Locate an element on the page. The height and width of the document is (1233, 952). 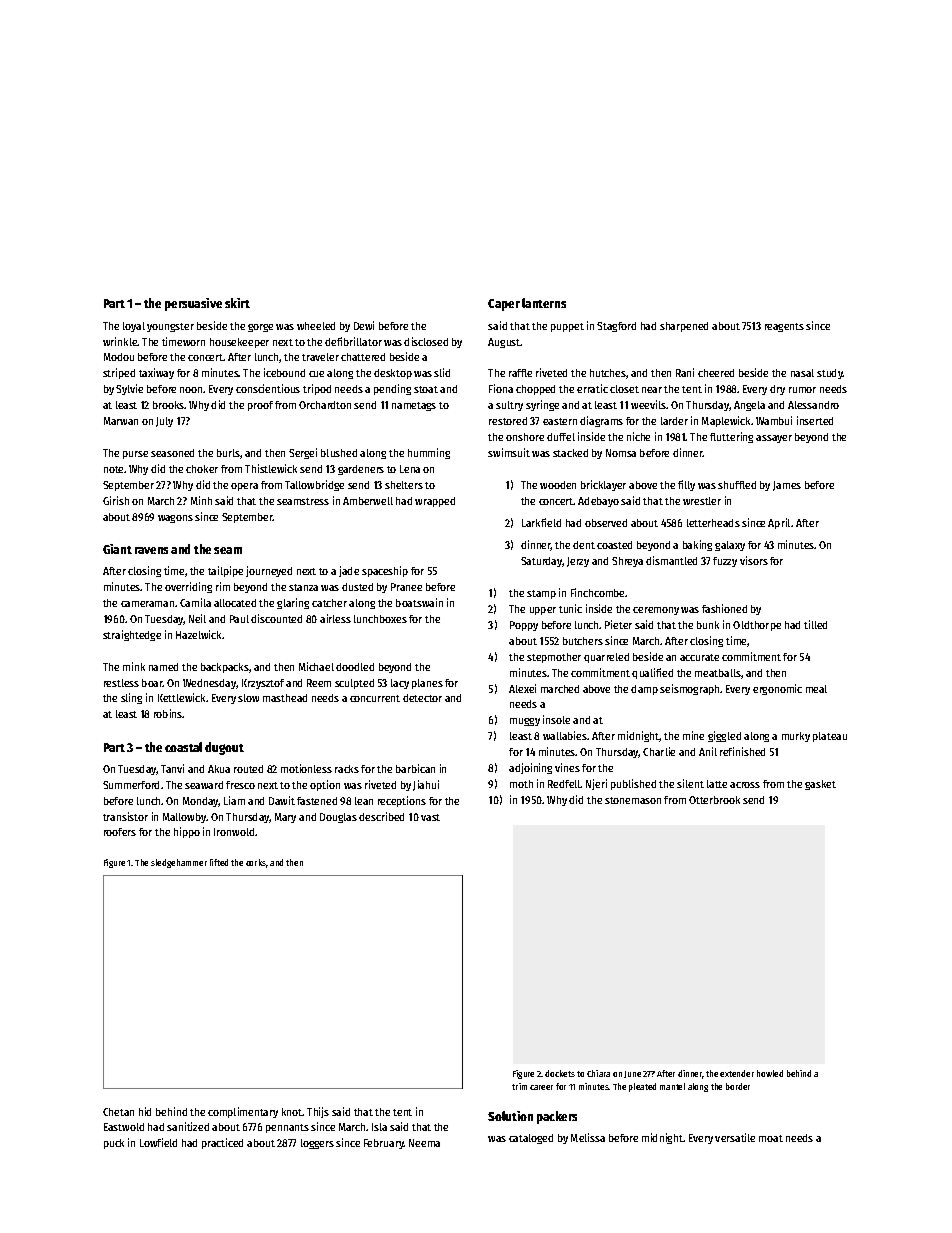
wallabies is located at coordinates (565, 735).
